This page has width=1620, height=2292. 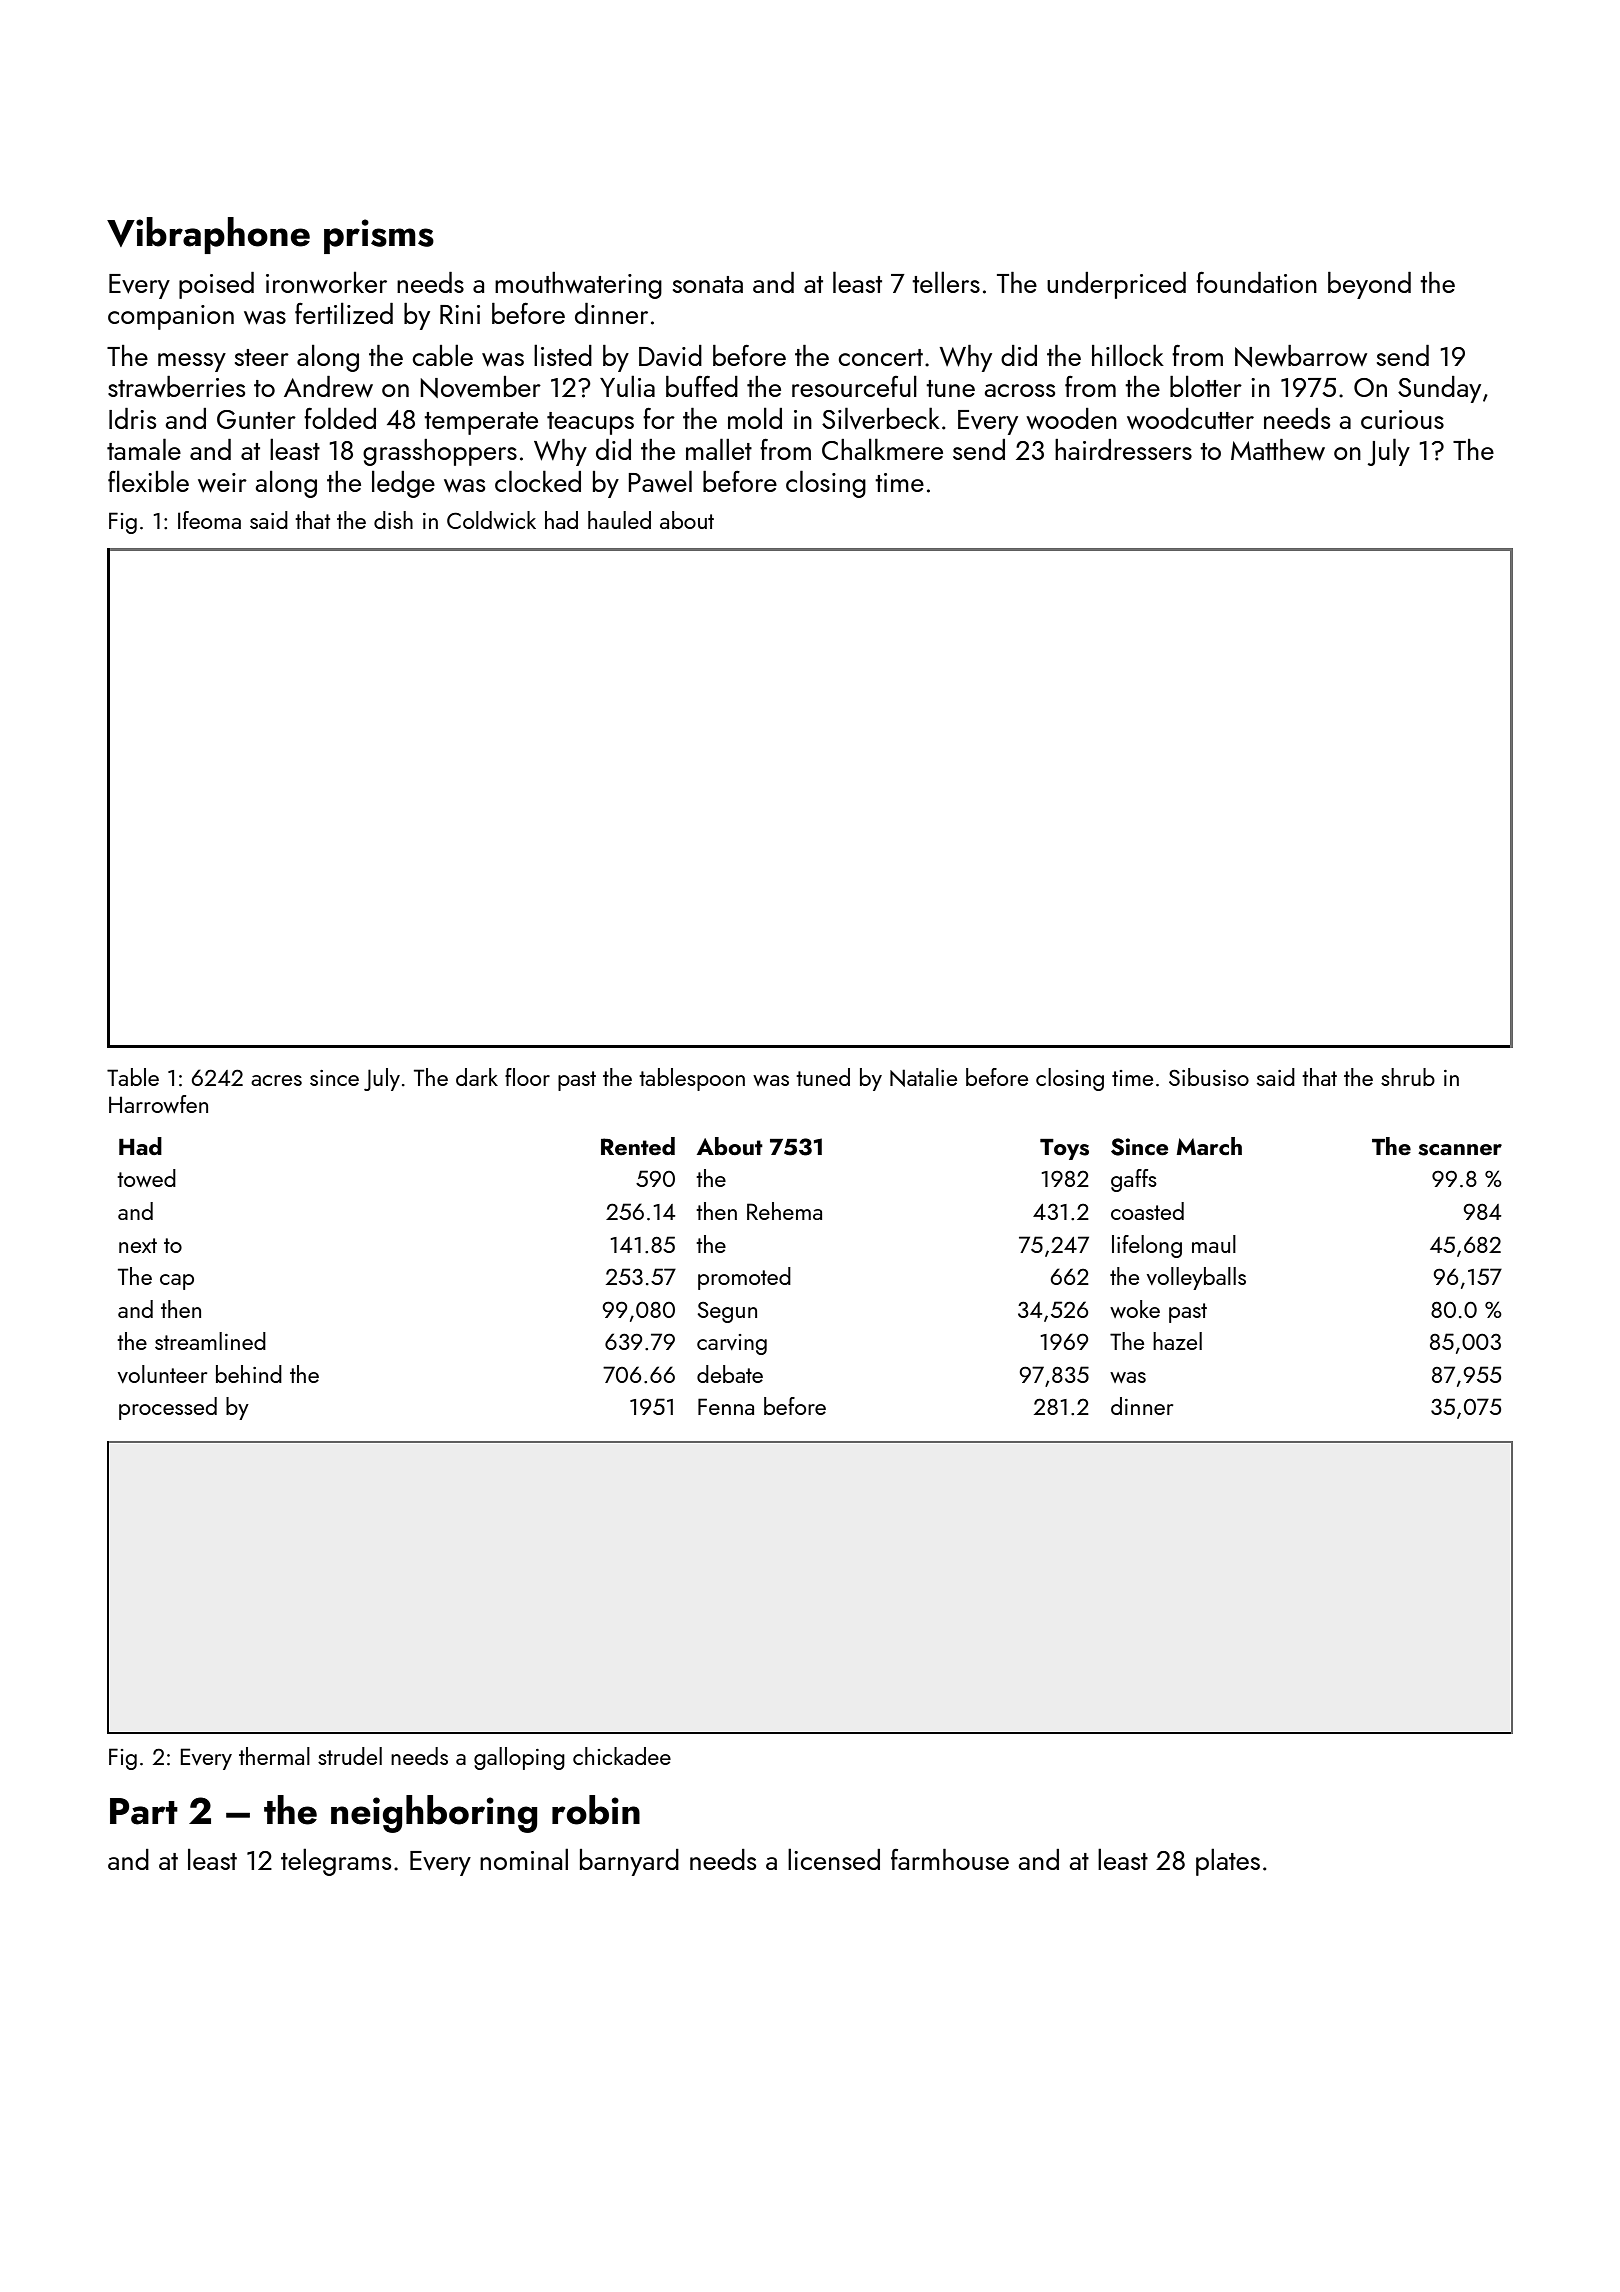 What do you see at coordinates (1369, 285) in the page?
I see `beyond` at bounding box center [1369, 285].
